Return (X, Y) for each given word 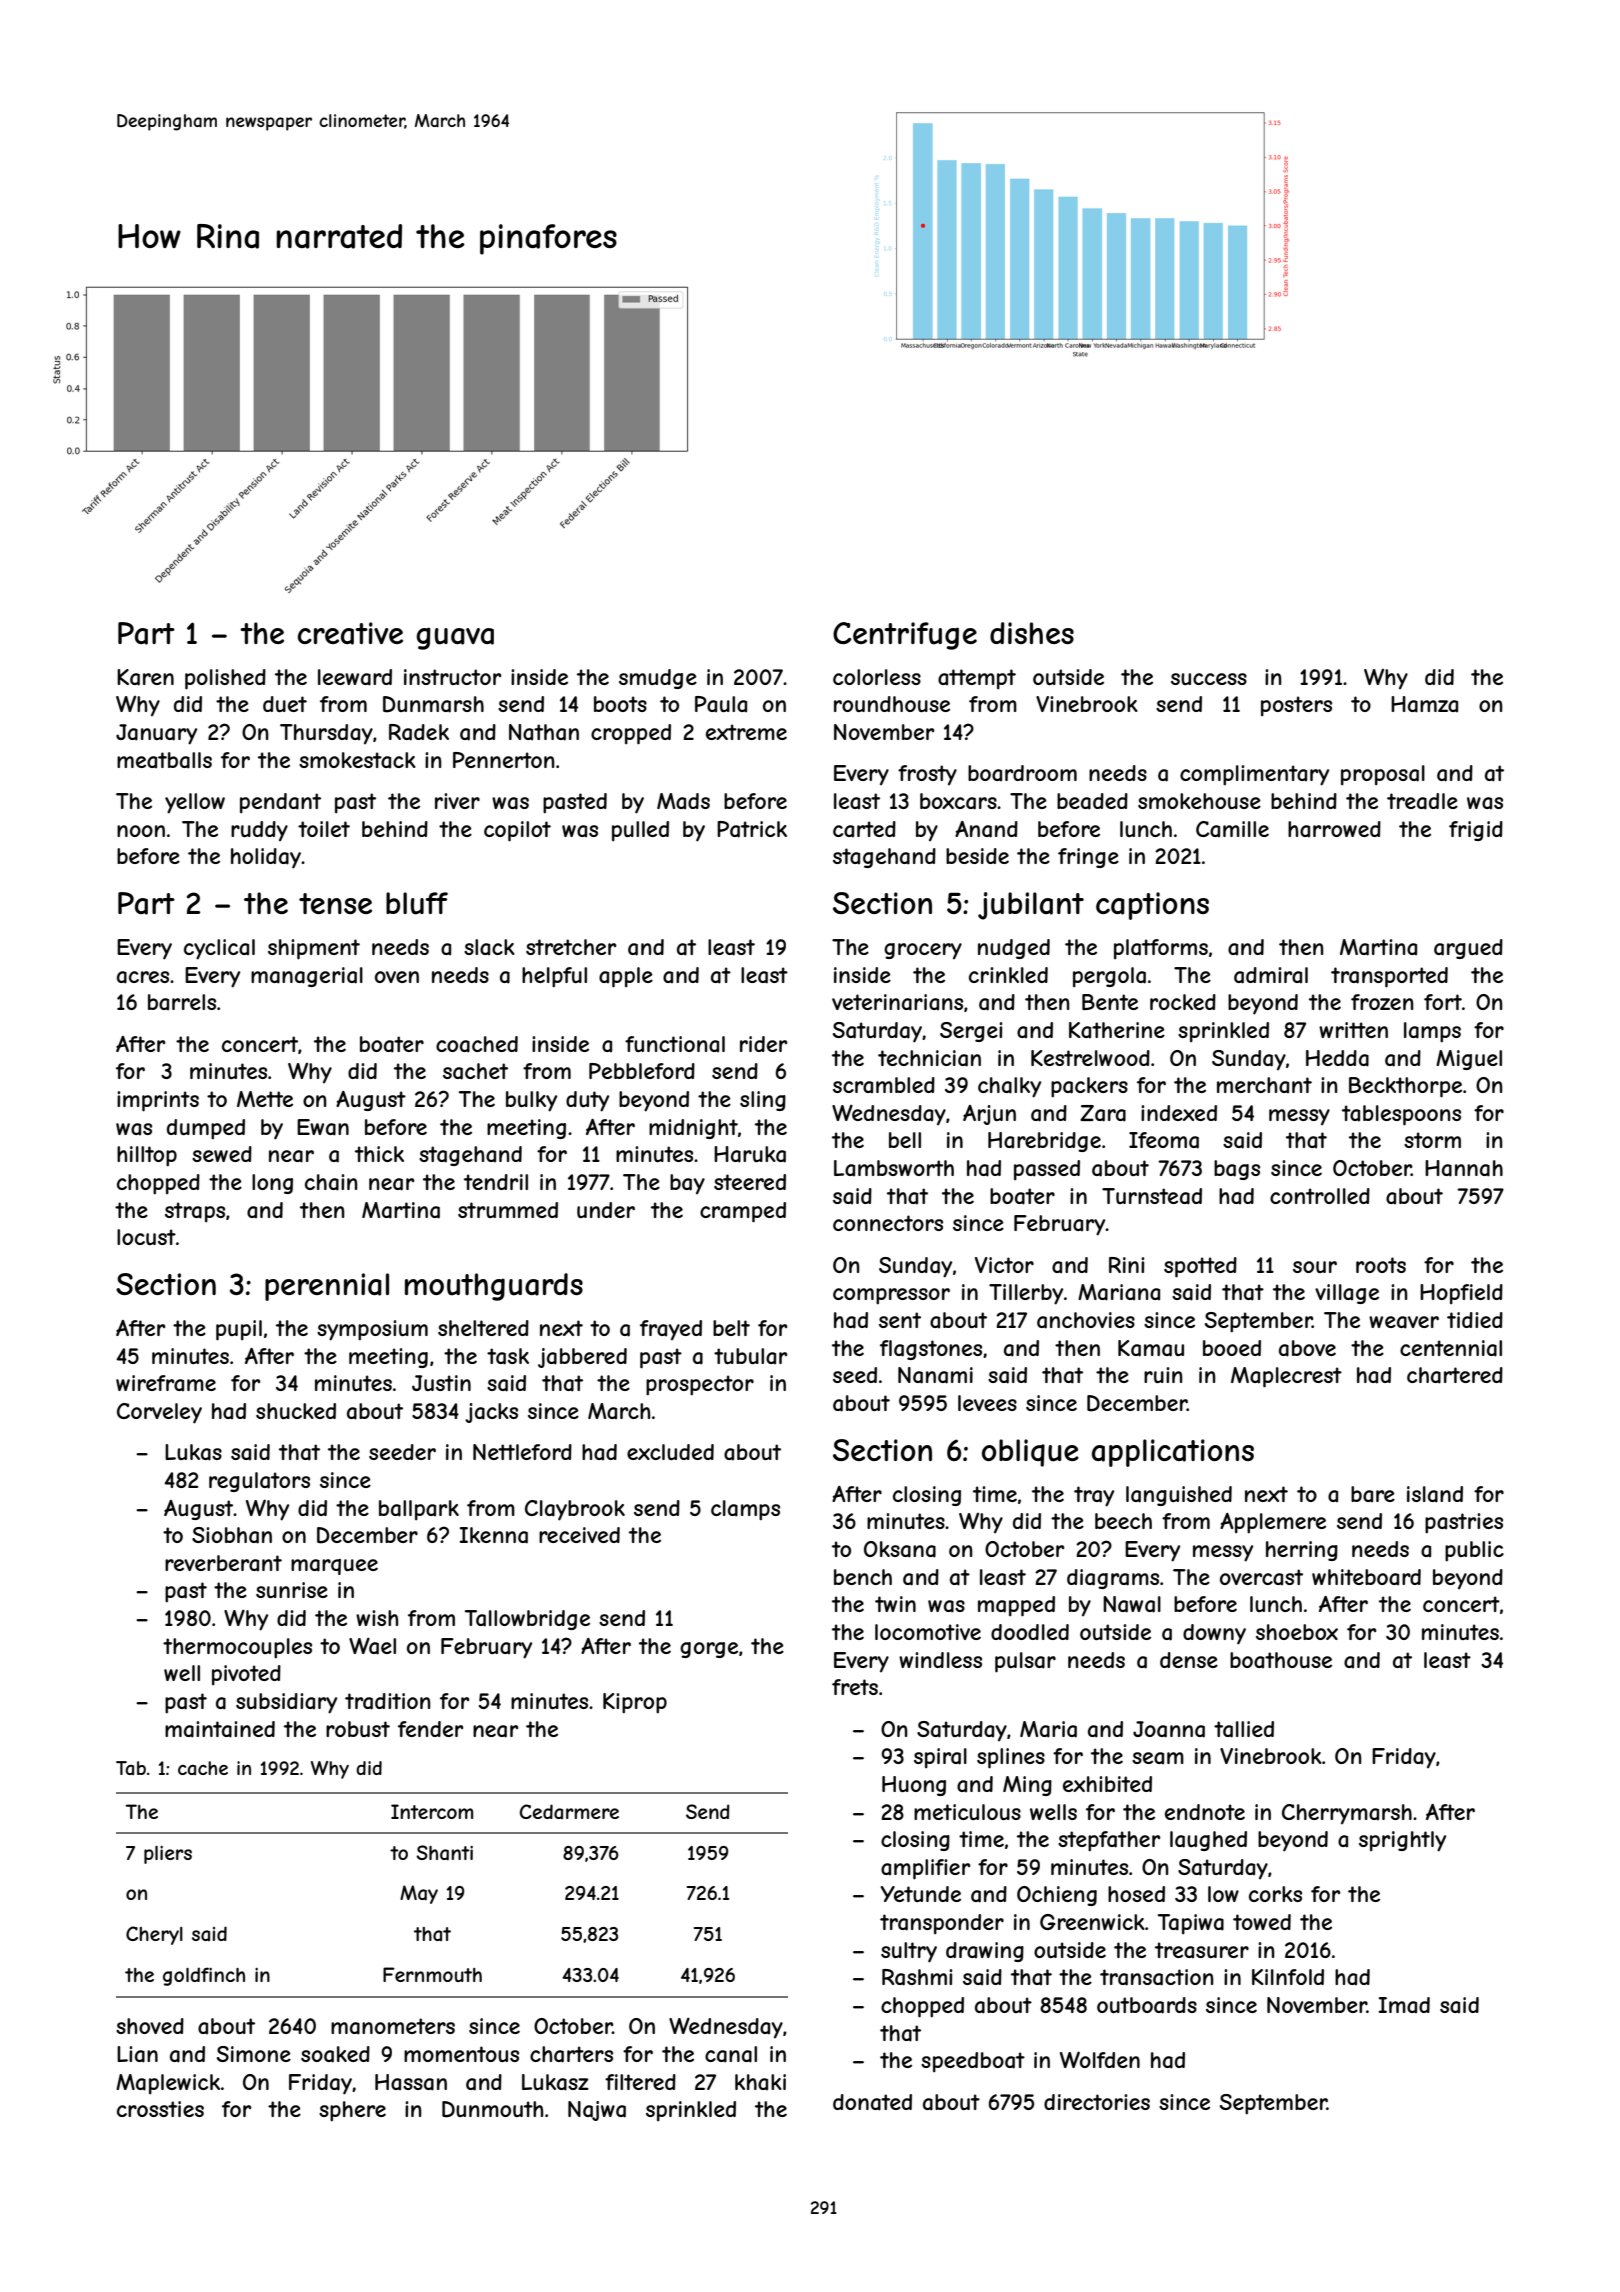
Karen (145, 677)
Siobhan (232, 1535)
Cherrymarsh (1347, 1814)
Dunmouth (492, 2109)
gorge (709, 1650)
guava (455, 638)
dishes (1032, 633)
